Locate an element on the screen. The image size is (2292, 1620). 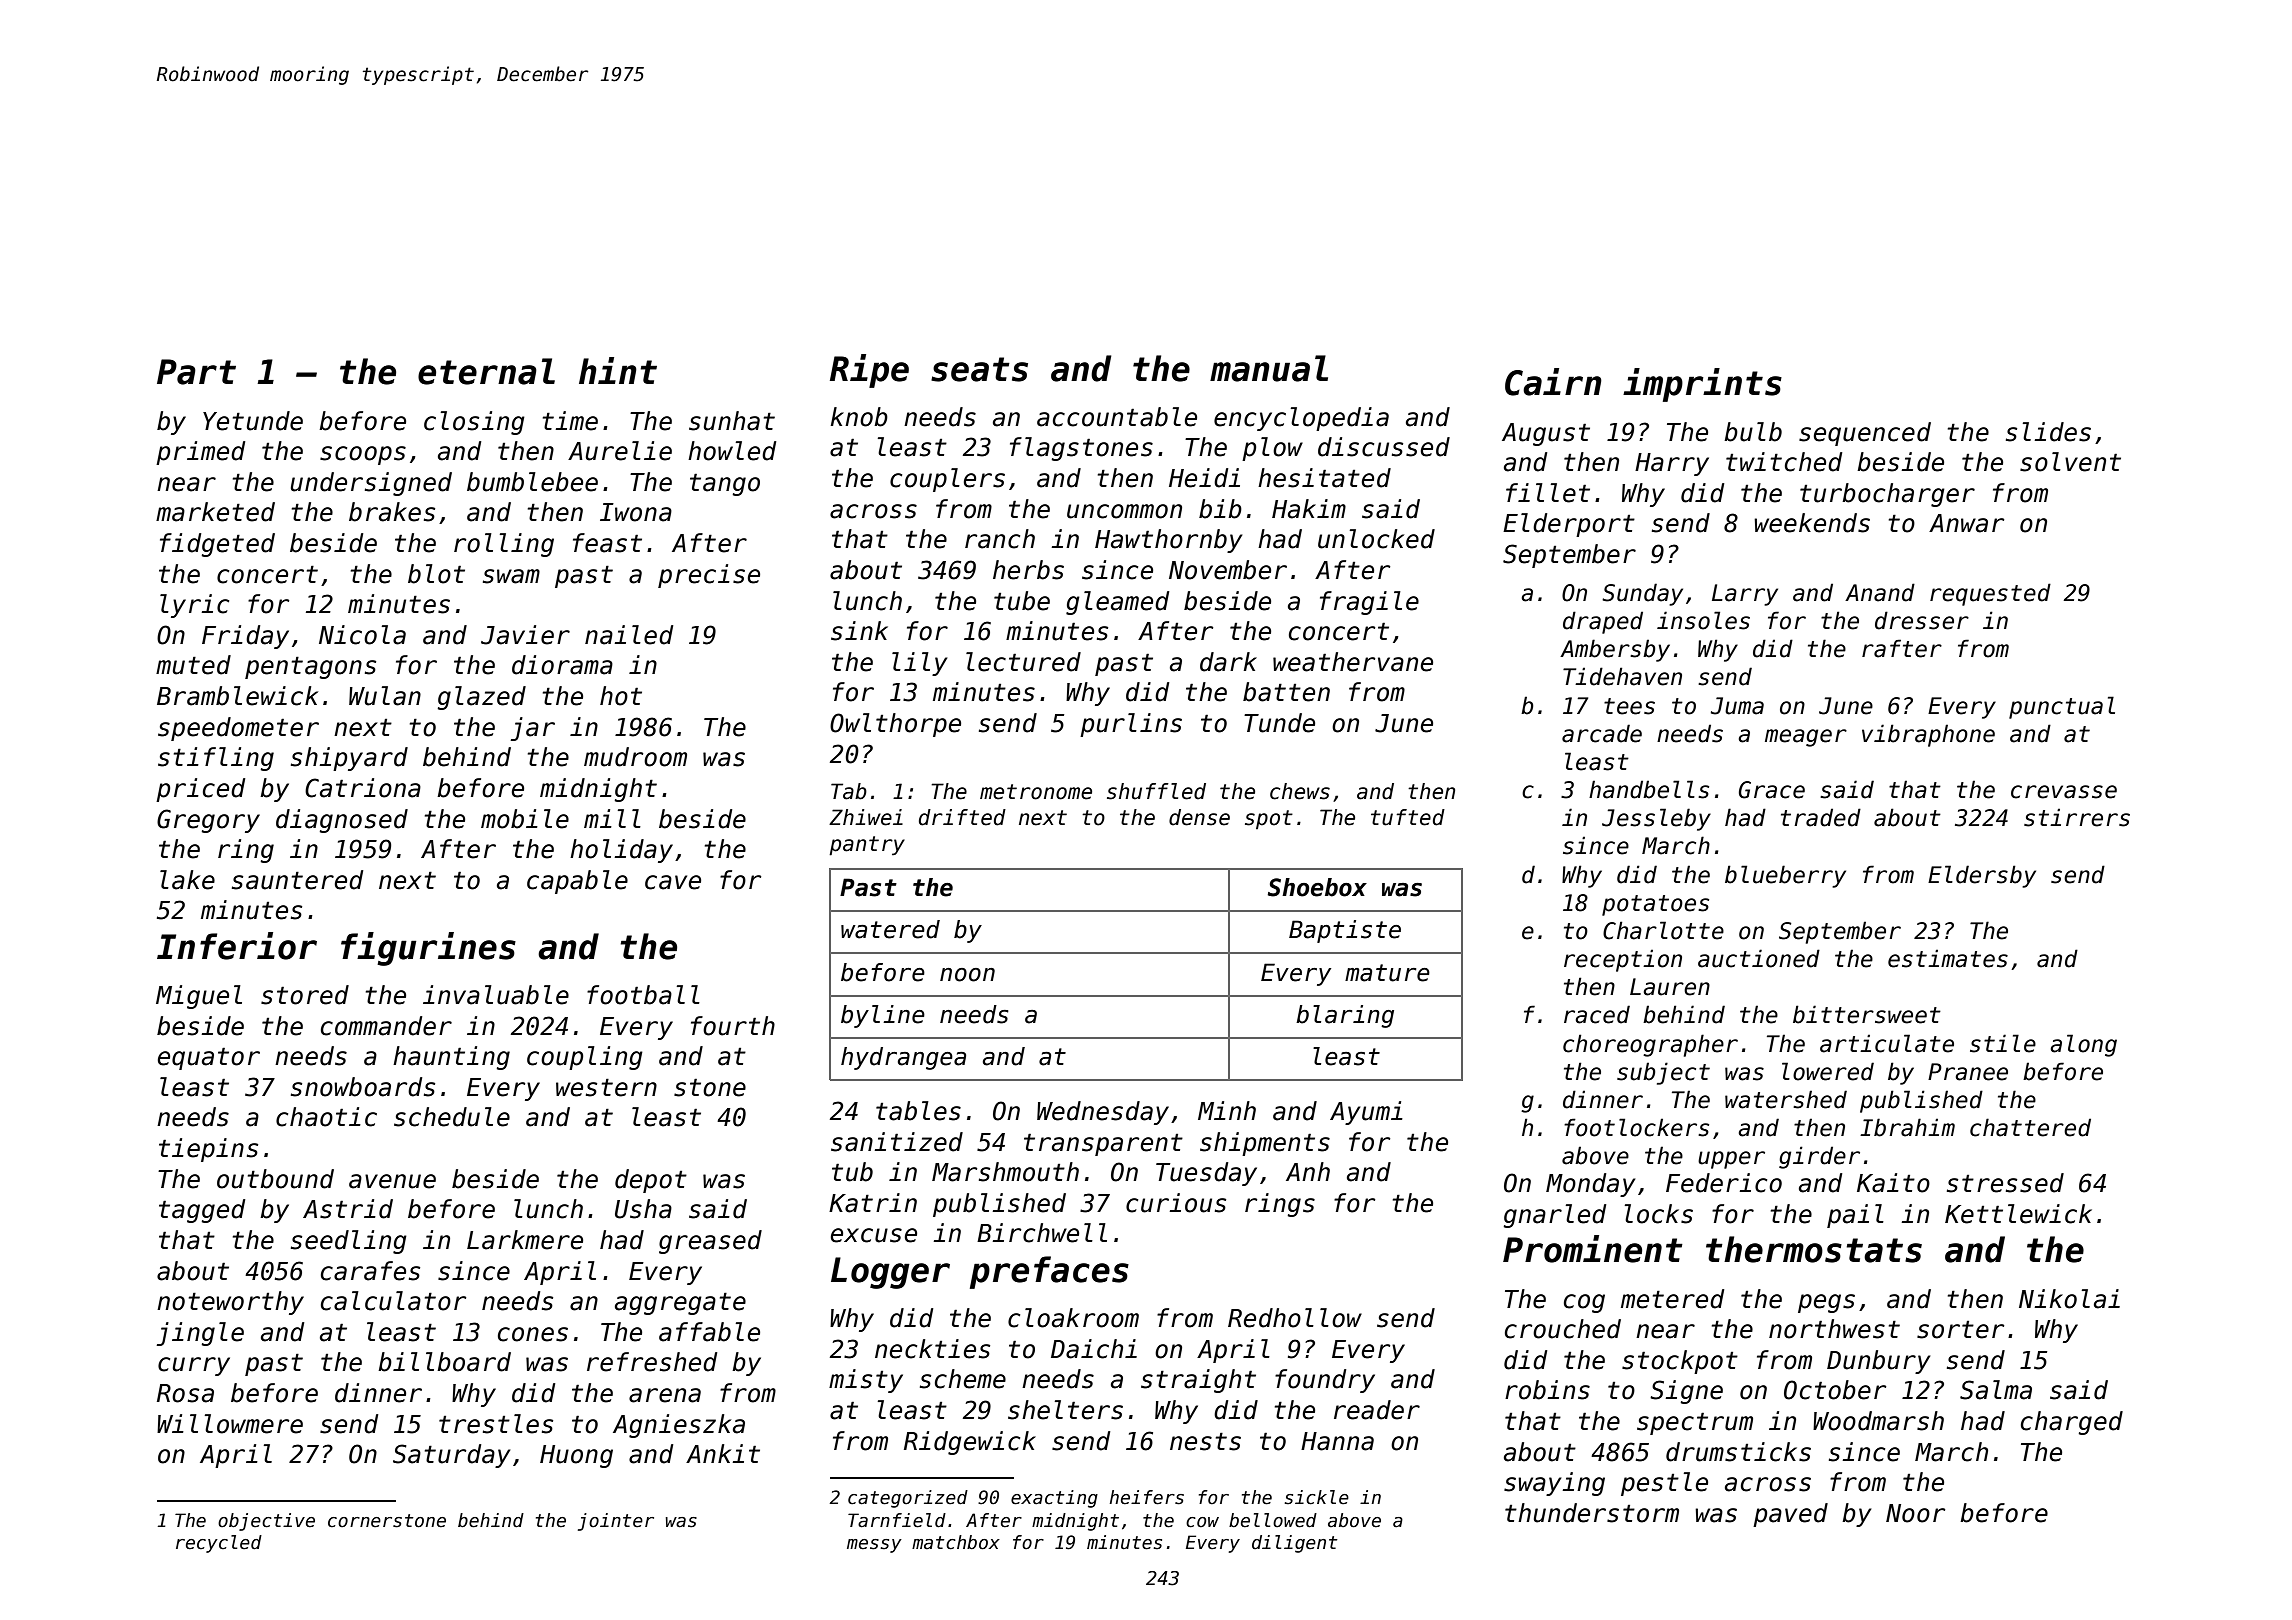
solvent is located at coordinates (2070, 462).
